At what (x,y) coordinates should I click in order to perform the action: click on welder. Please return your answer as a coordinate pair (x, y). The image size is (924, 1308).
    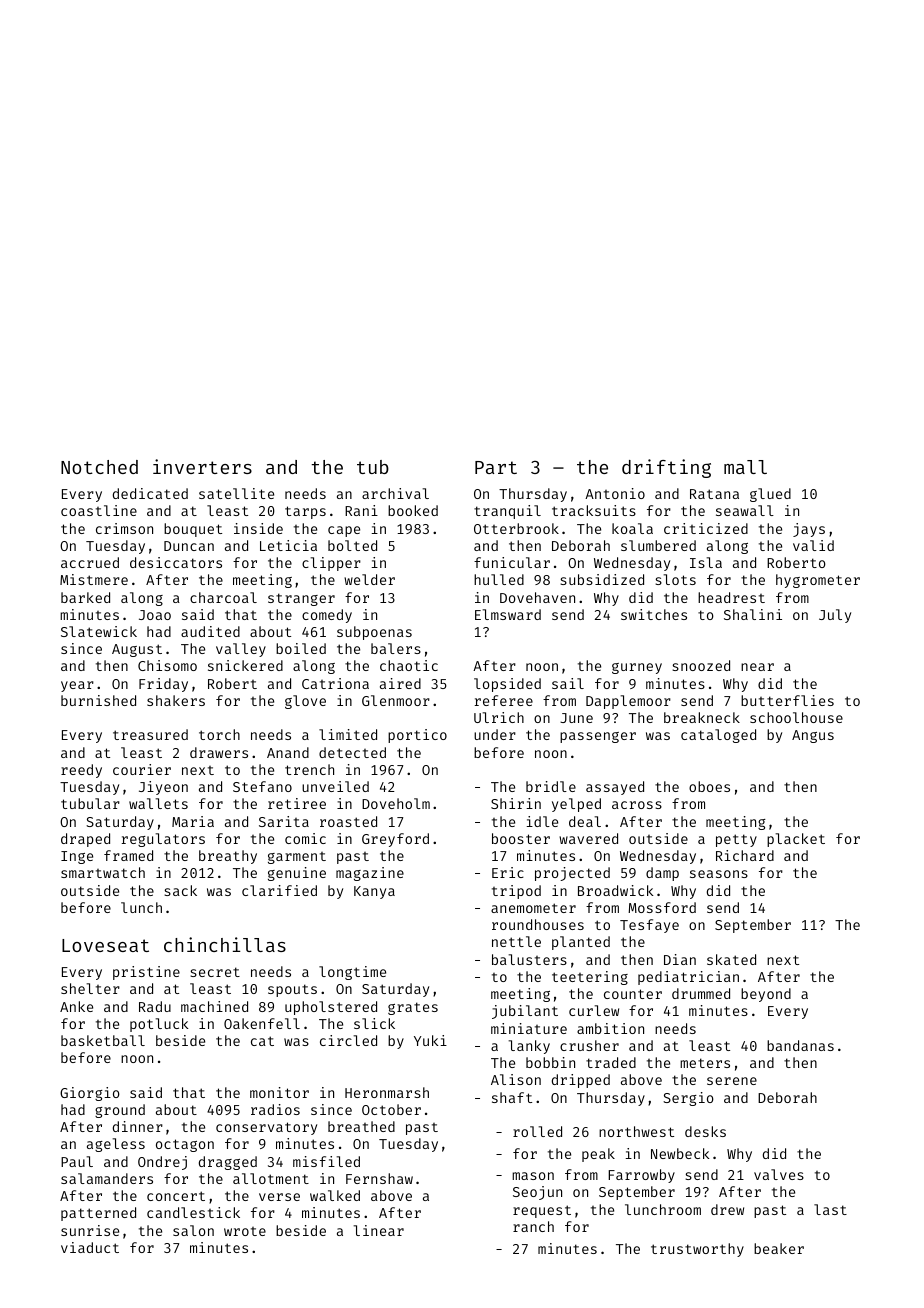
    Looking at the image, I should click on (369, 579).
